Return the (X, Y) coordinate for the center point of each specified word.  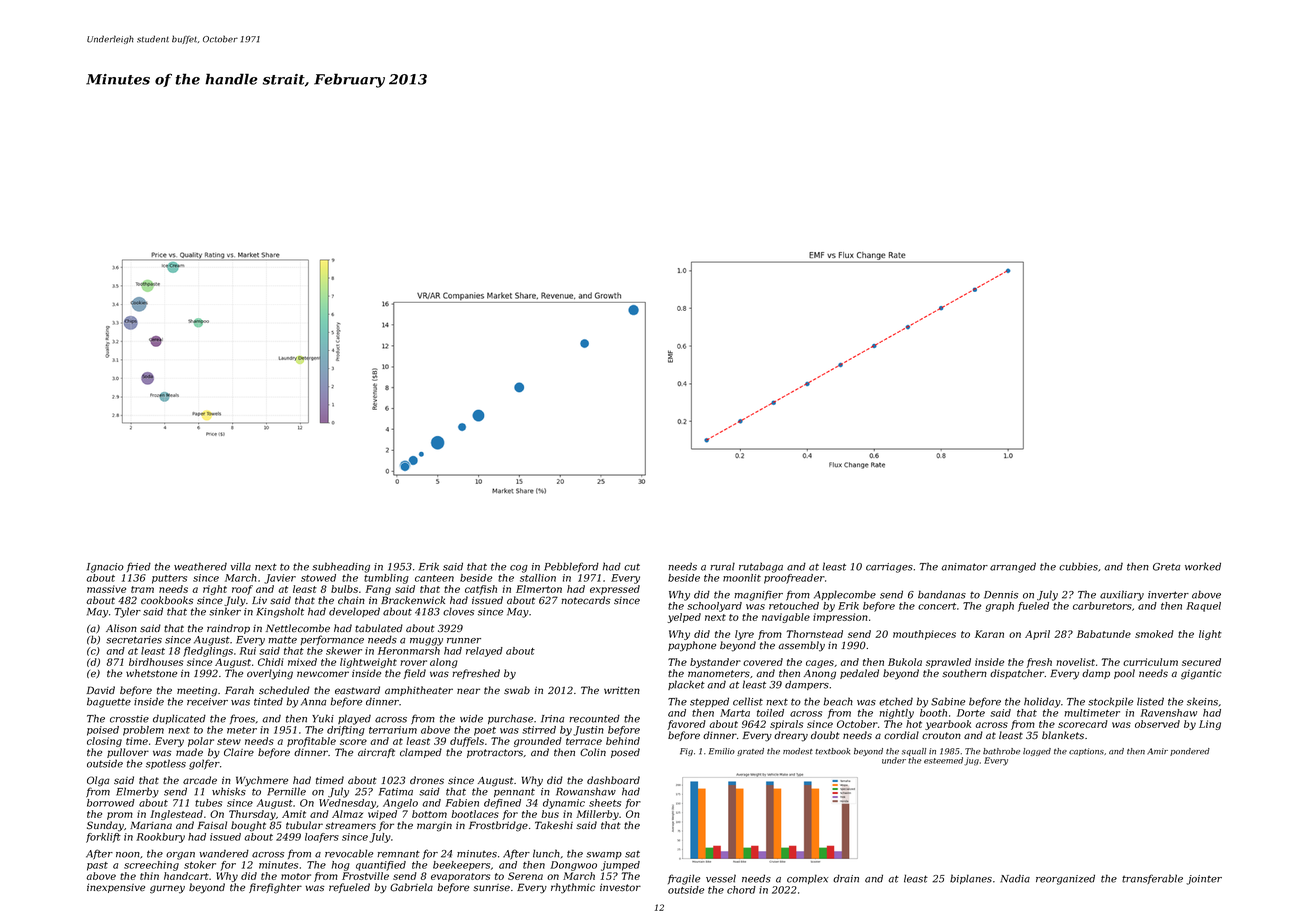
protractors (495, 753)
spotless (166, 764)
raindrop (228, 629)
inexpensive (116, 888)
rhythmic (573, 888)
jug (971, 761)
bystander (715, 663)
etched (896, 701)
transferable (1152, 879)
